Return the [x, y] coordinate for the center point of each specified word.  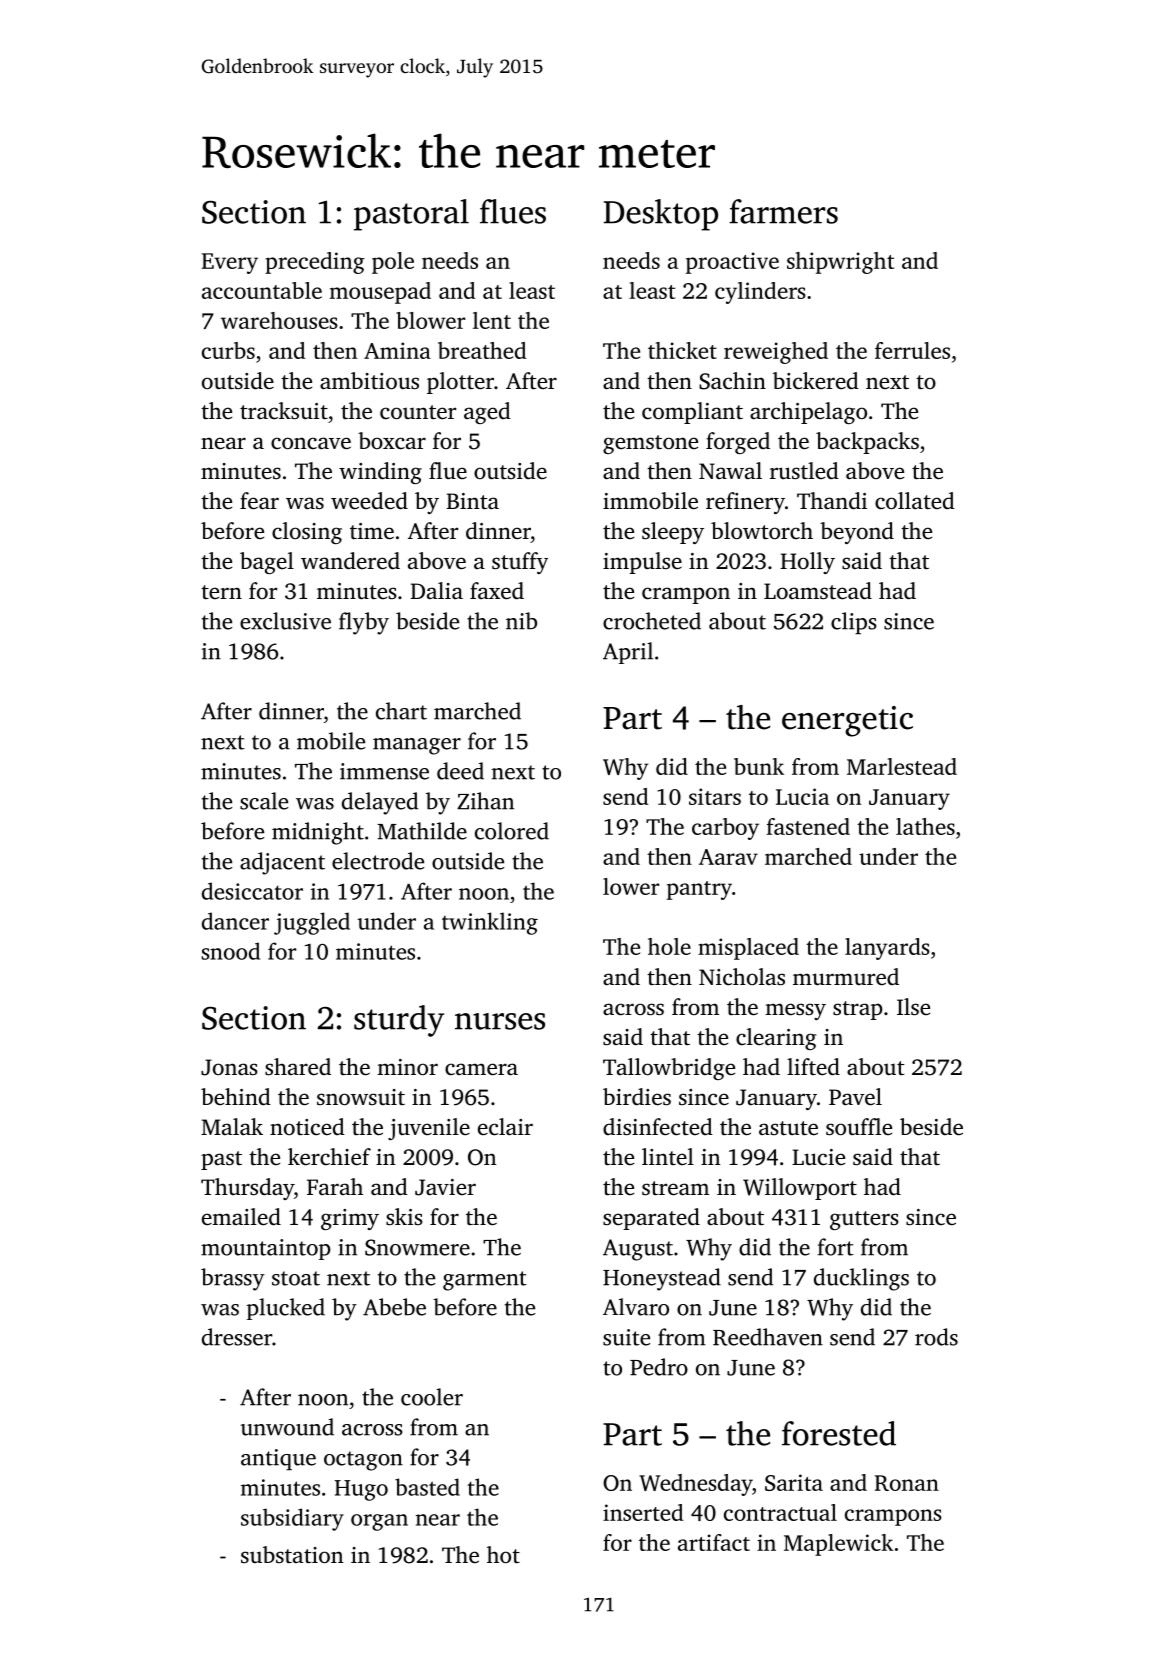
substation [292, 1555]
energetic [847, 721]
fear [259, 501]
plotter [460, 383]
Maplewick [838, 1545]
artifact [714, 1542]
